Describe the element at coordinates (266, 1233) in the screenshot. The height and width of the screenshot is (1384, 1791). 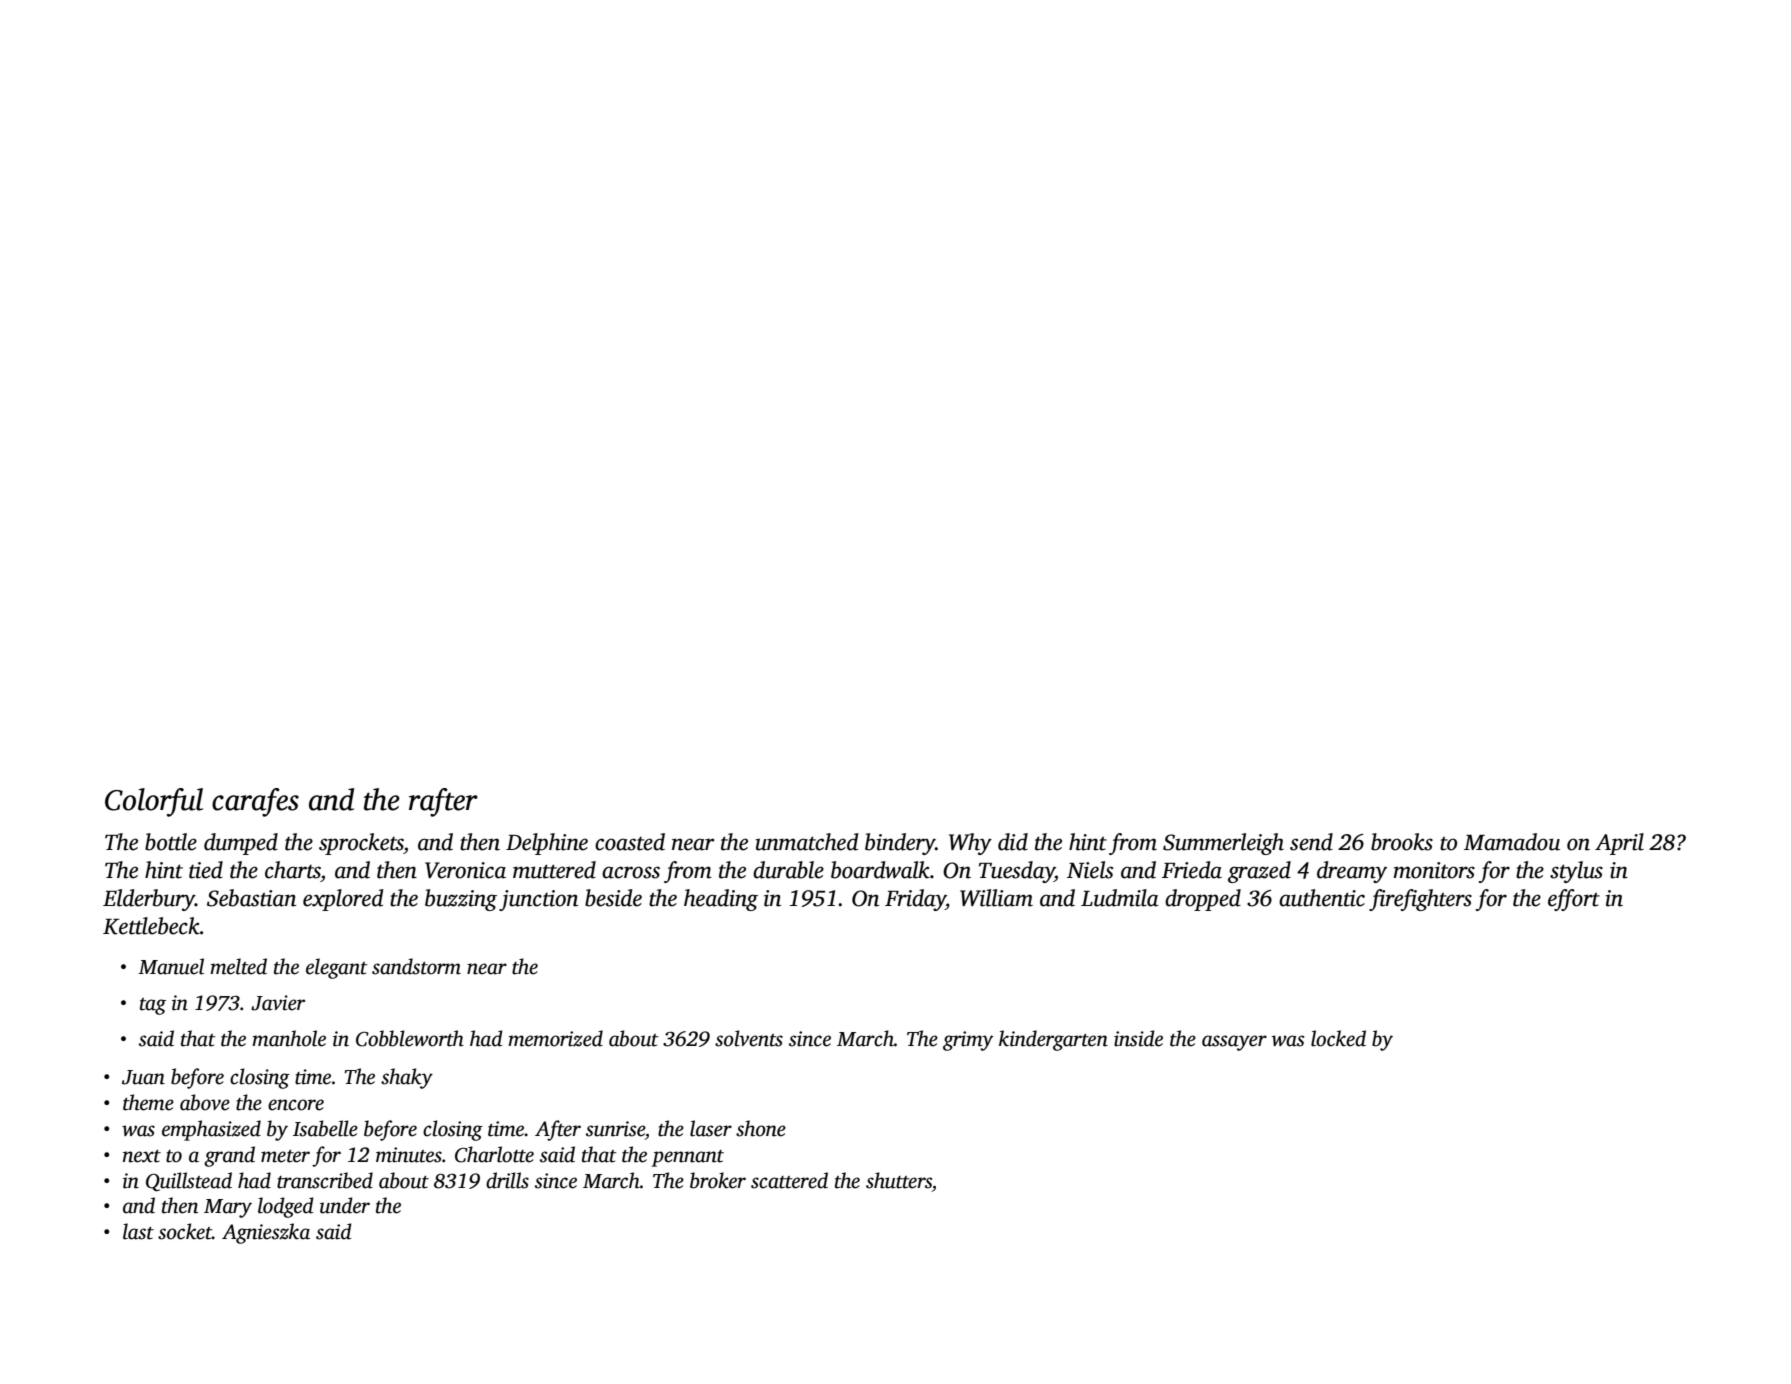
I see `Agnieszka` at that location.
